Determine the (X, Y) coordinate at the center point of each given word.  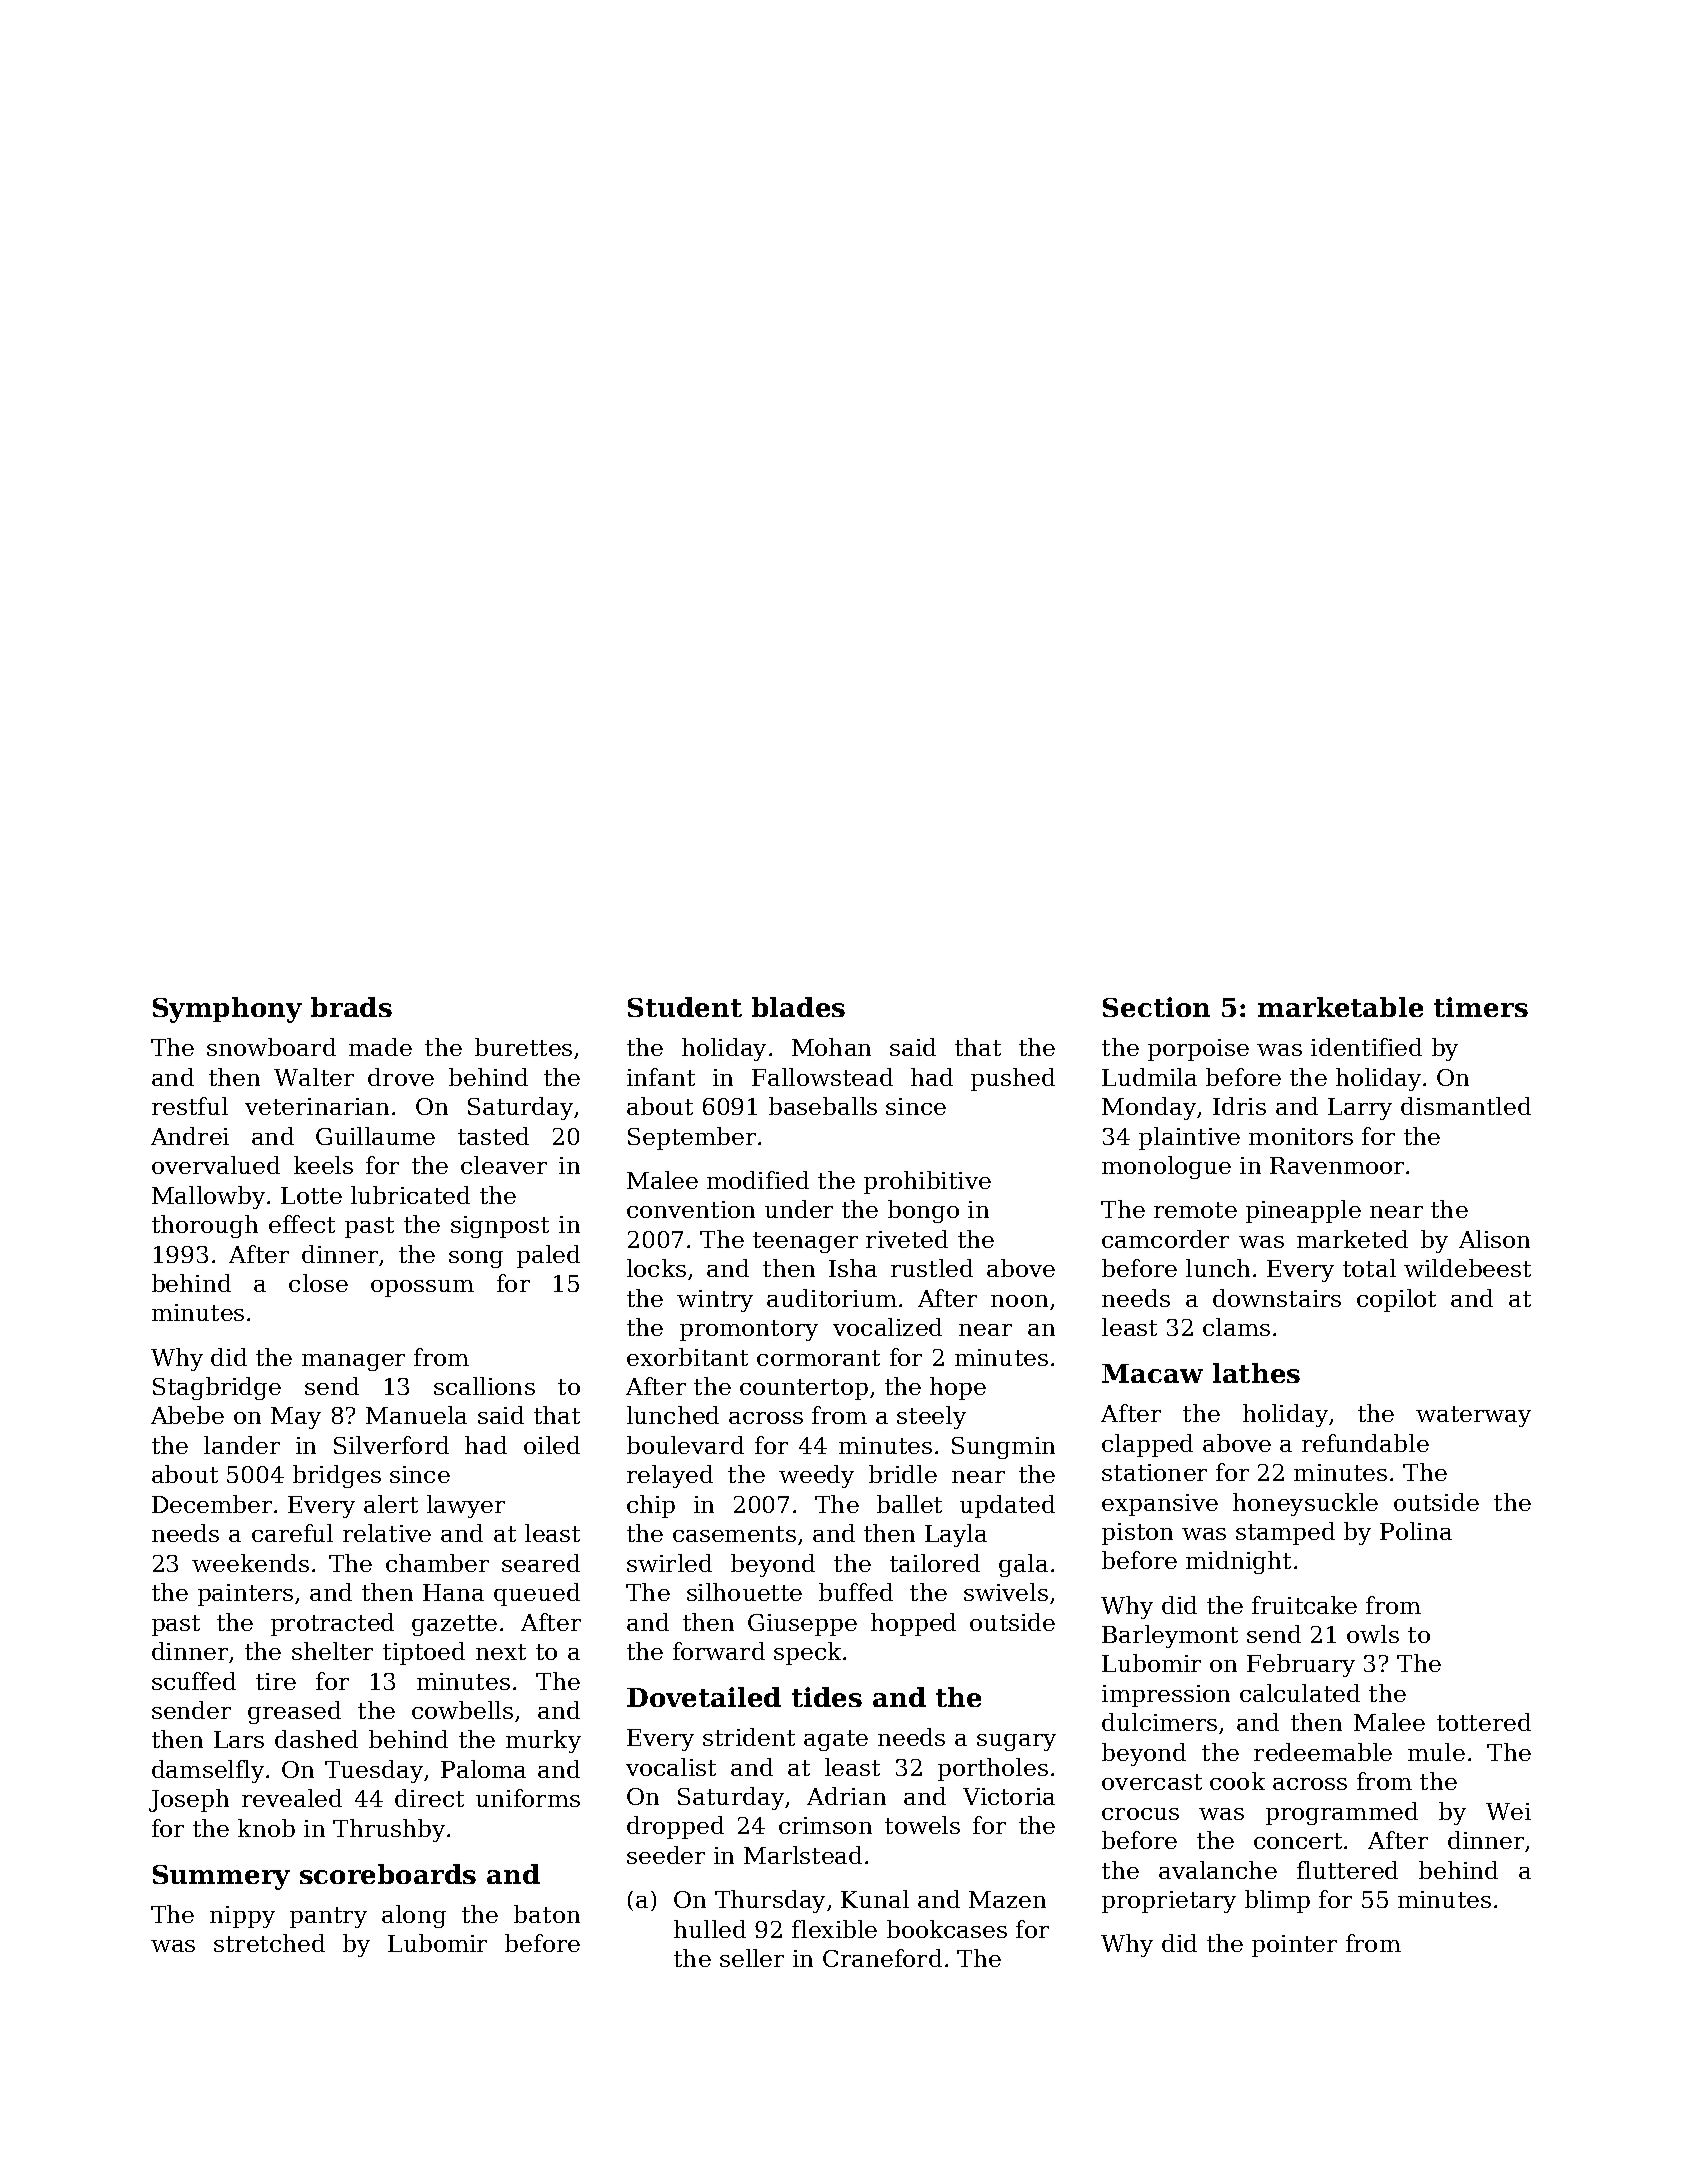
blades (798, 1007)
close (318, 1283)
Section (1156, 1007)
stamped (1285, 1533)
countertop (804, 1389)
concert (1298, 1841)
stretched (269, 1943)
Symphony (227, 1010)
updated (1007, 1506)
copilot (1396, 1300)
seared (541, 1563)
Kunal (875, 1899)
